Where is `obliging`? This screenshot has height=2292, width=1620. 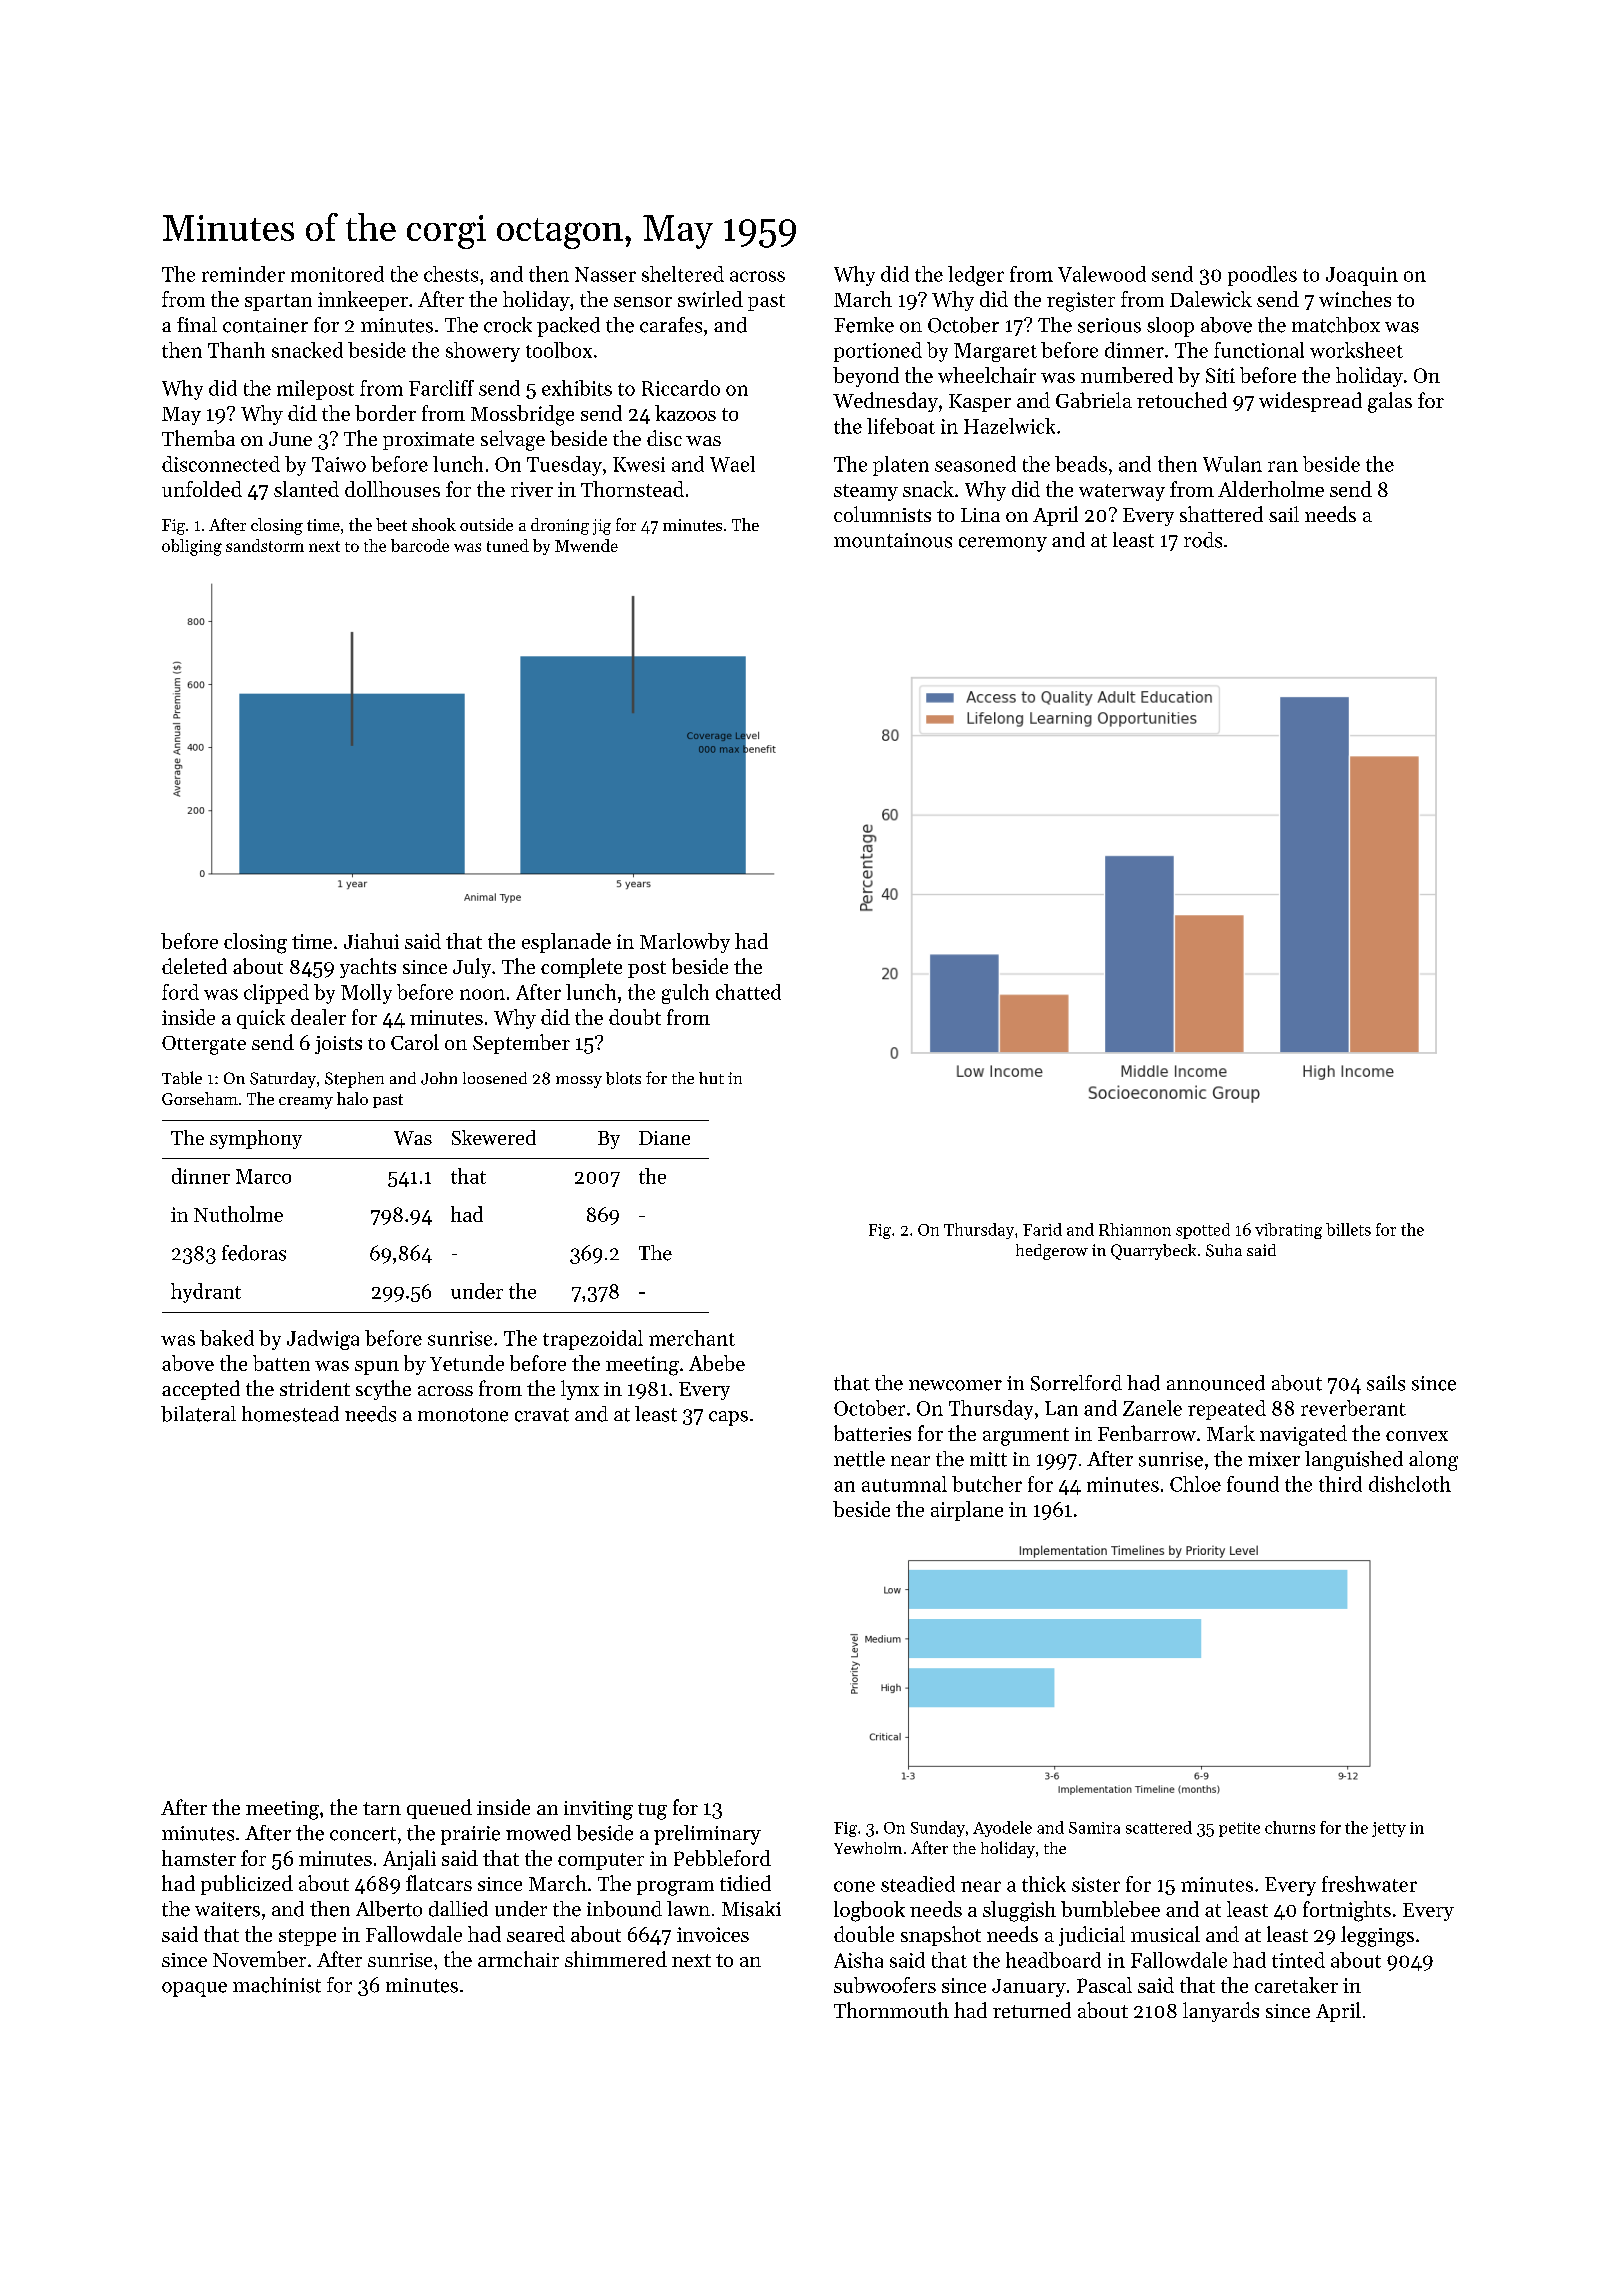 obliging is located at coordinates (192, 547).
